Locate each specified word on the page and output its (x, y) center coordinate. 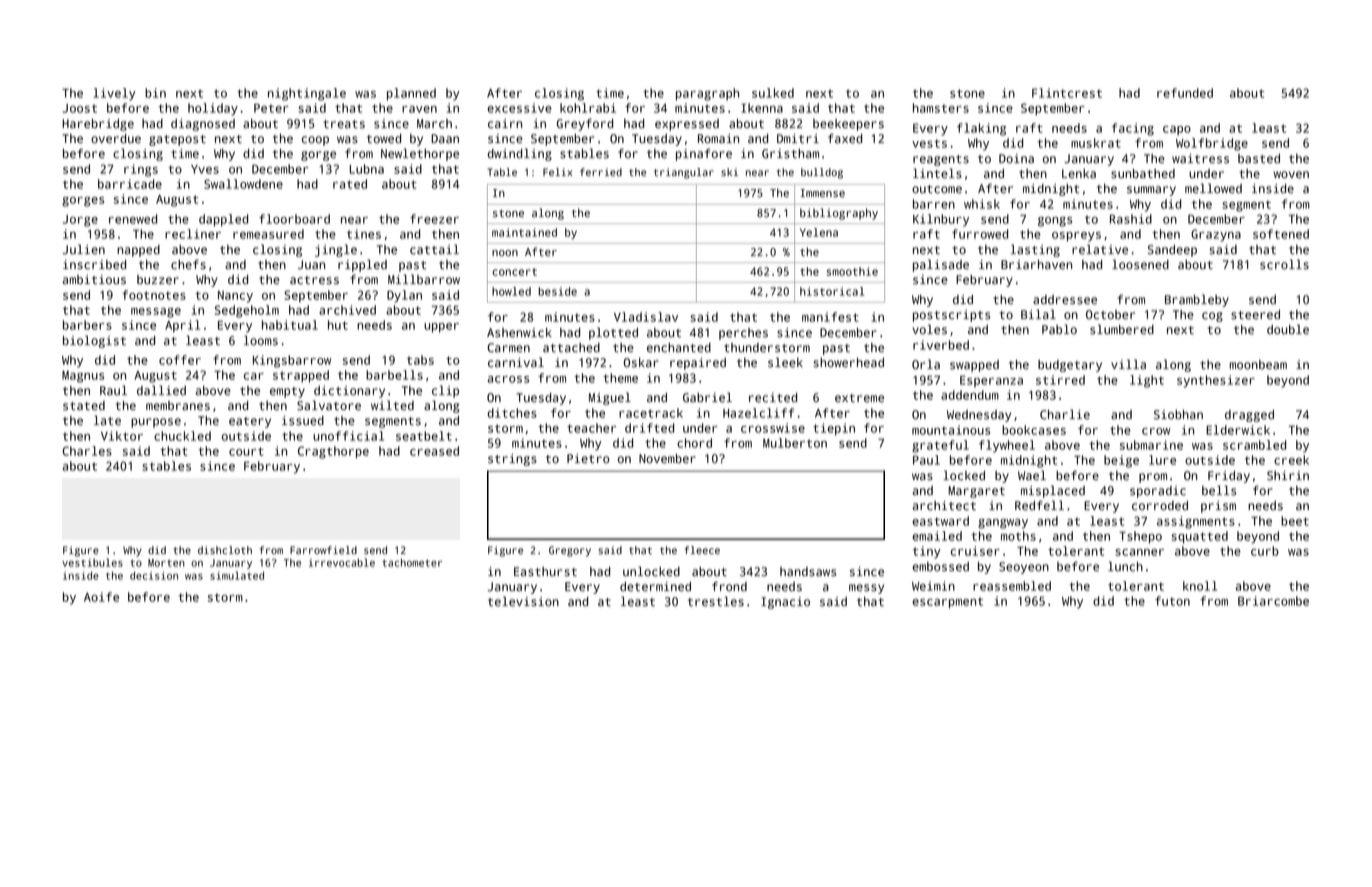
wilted (392, 405)
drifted (649, 428)
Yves (205, 169)
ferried (601, 172)
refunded (1185, 93)
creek (1291, 460)
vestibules (92, 562)
